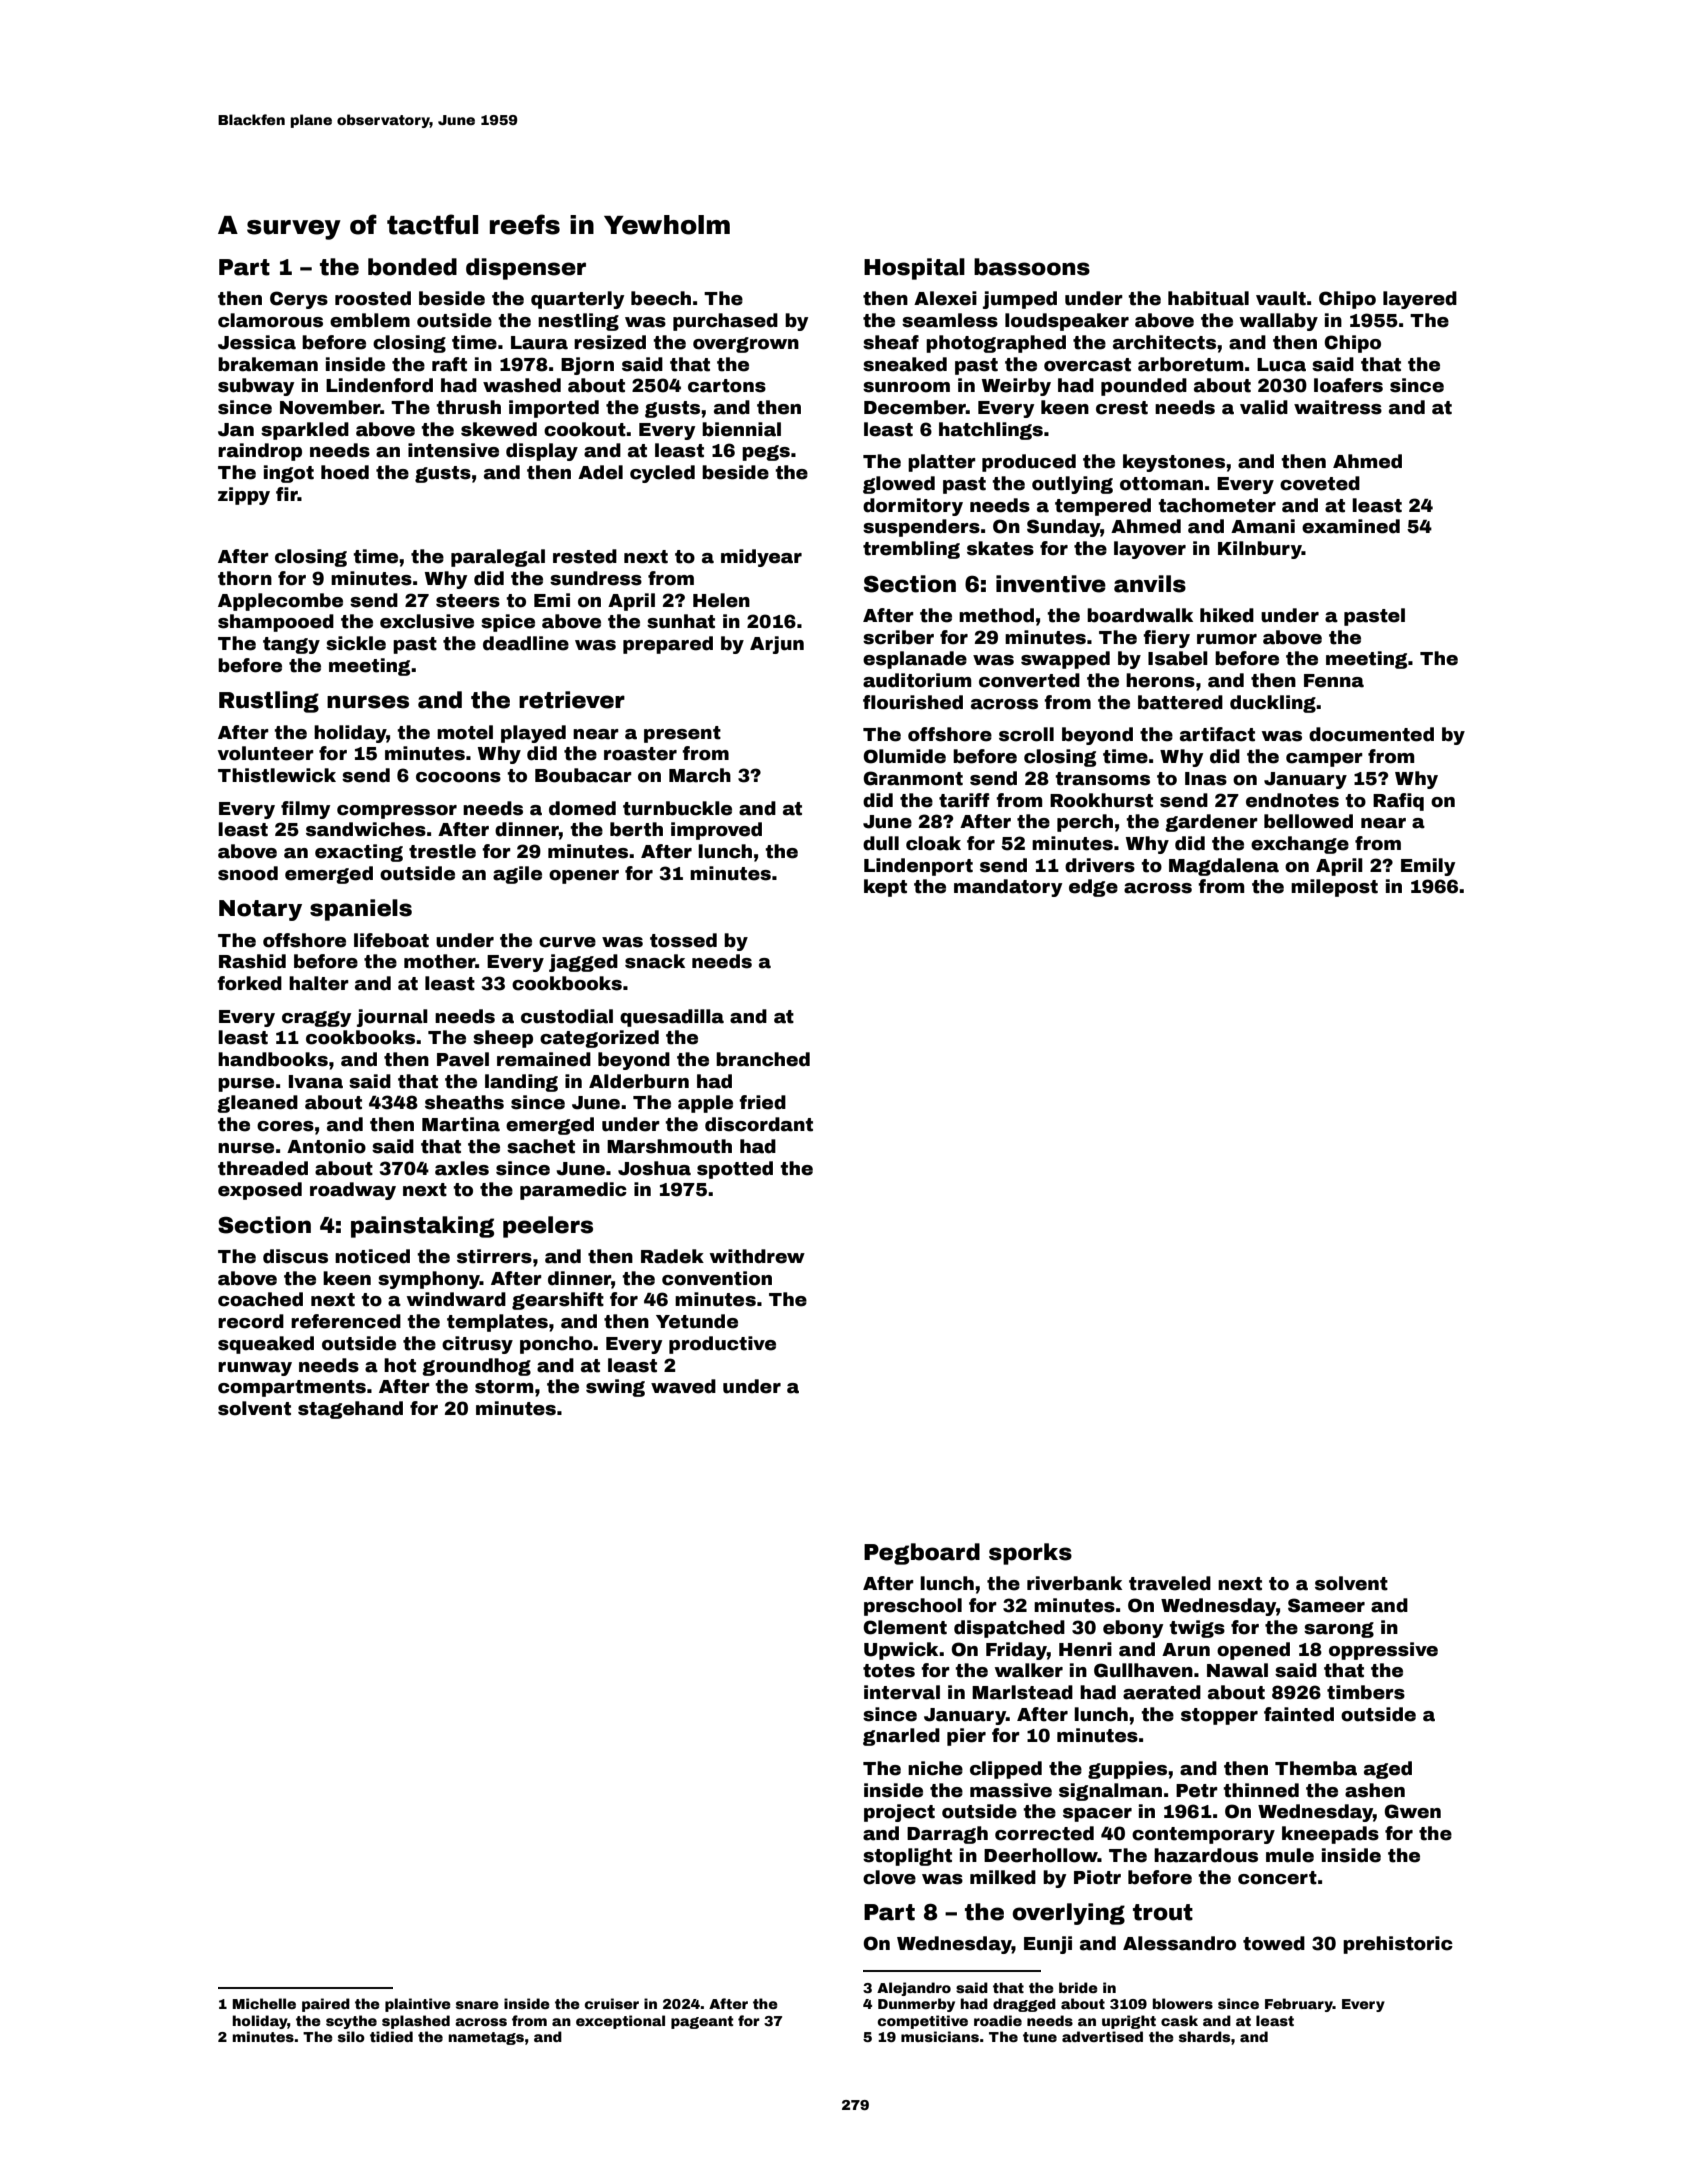 Image resolution: width=1683 pixels, height=2178 pixels. What do you see at coordinates (1326, 1605) in the page?
I see `Sameer` at bounding box center [1326, 1605].
